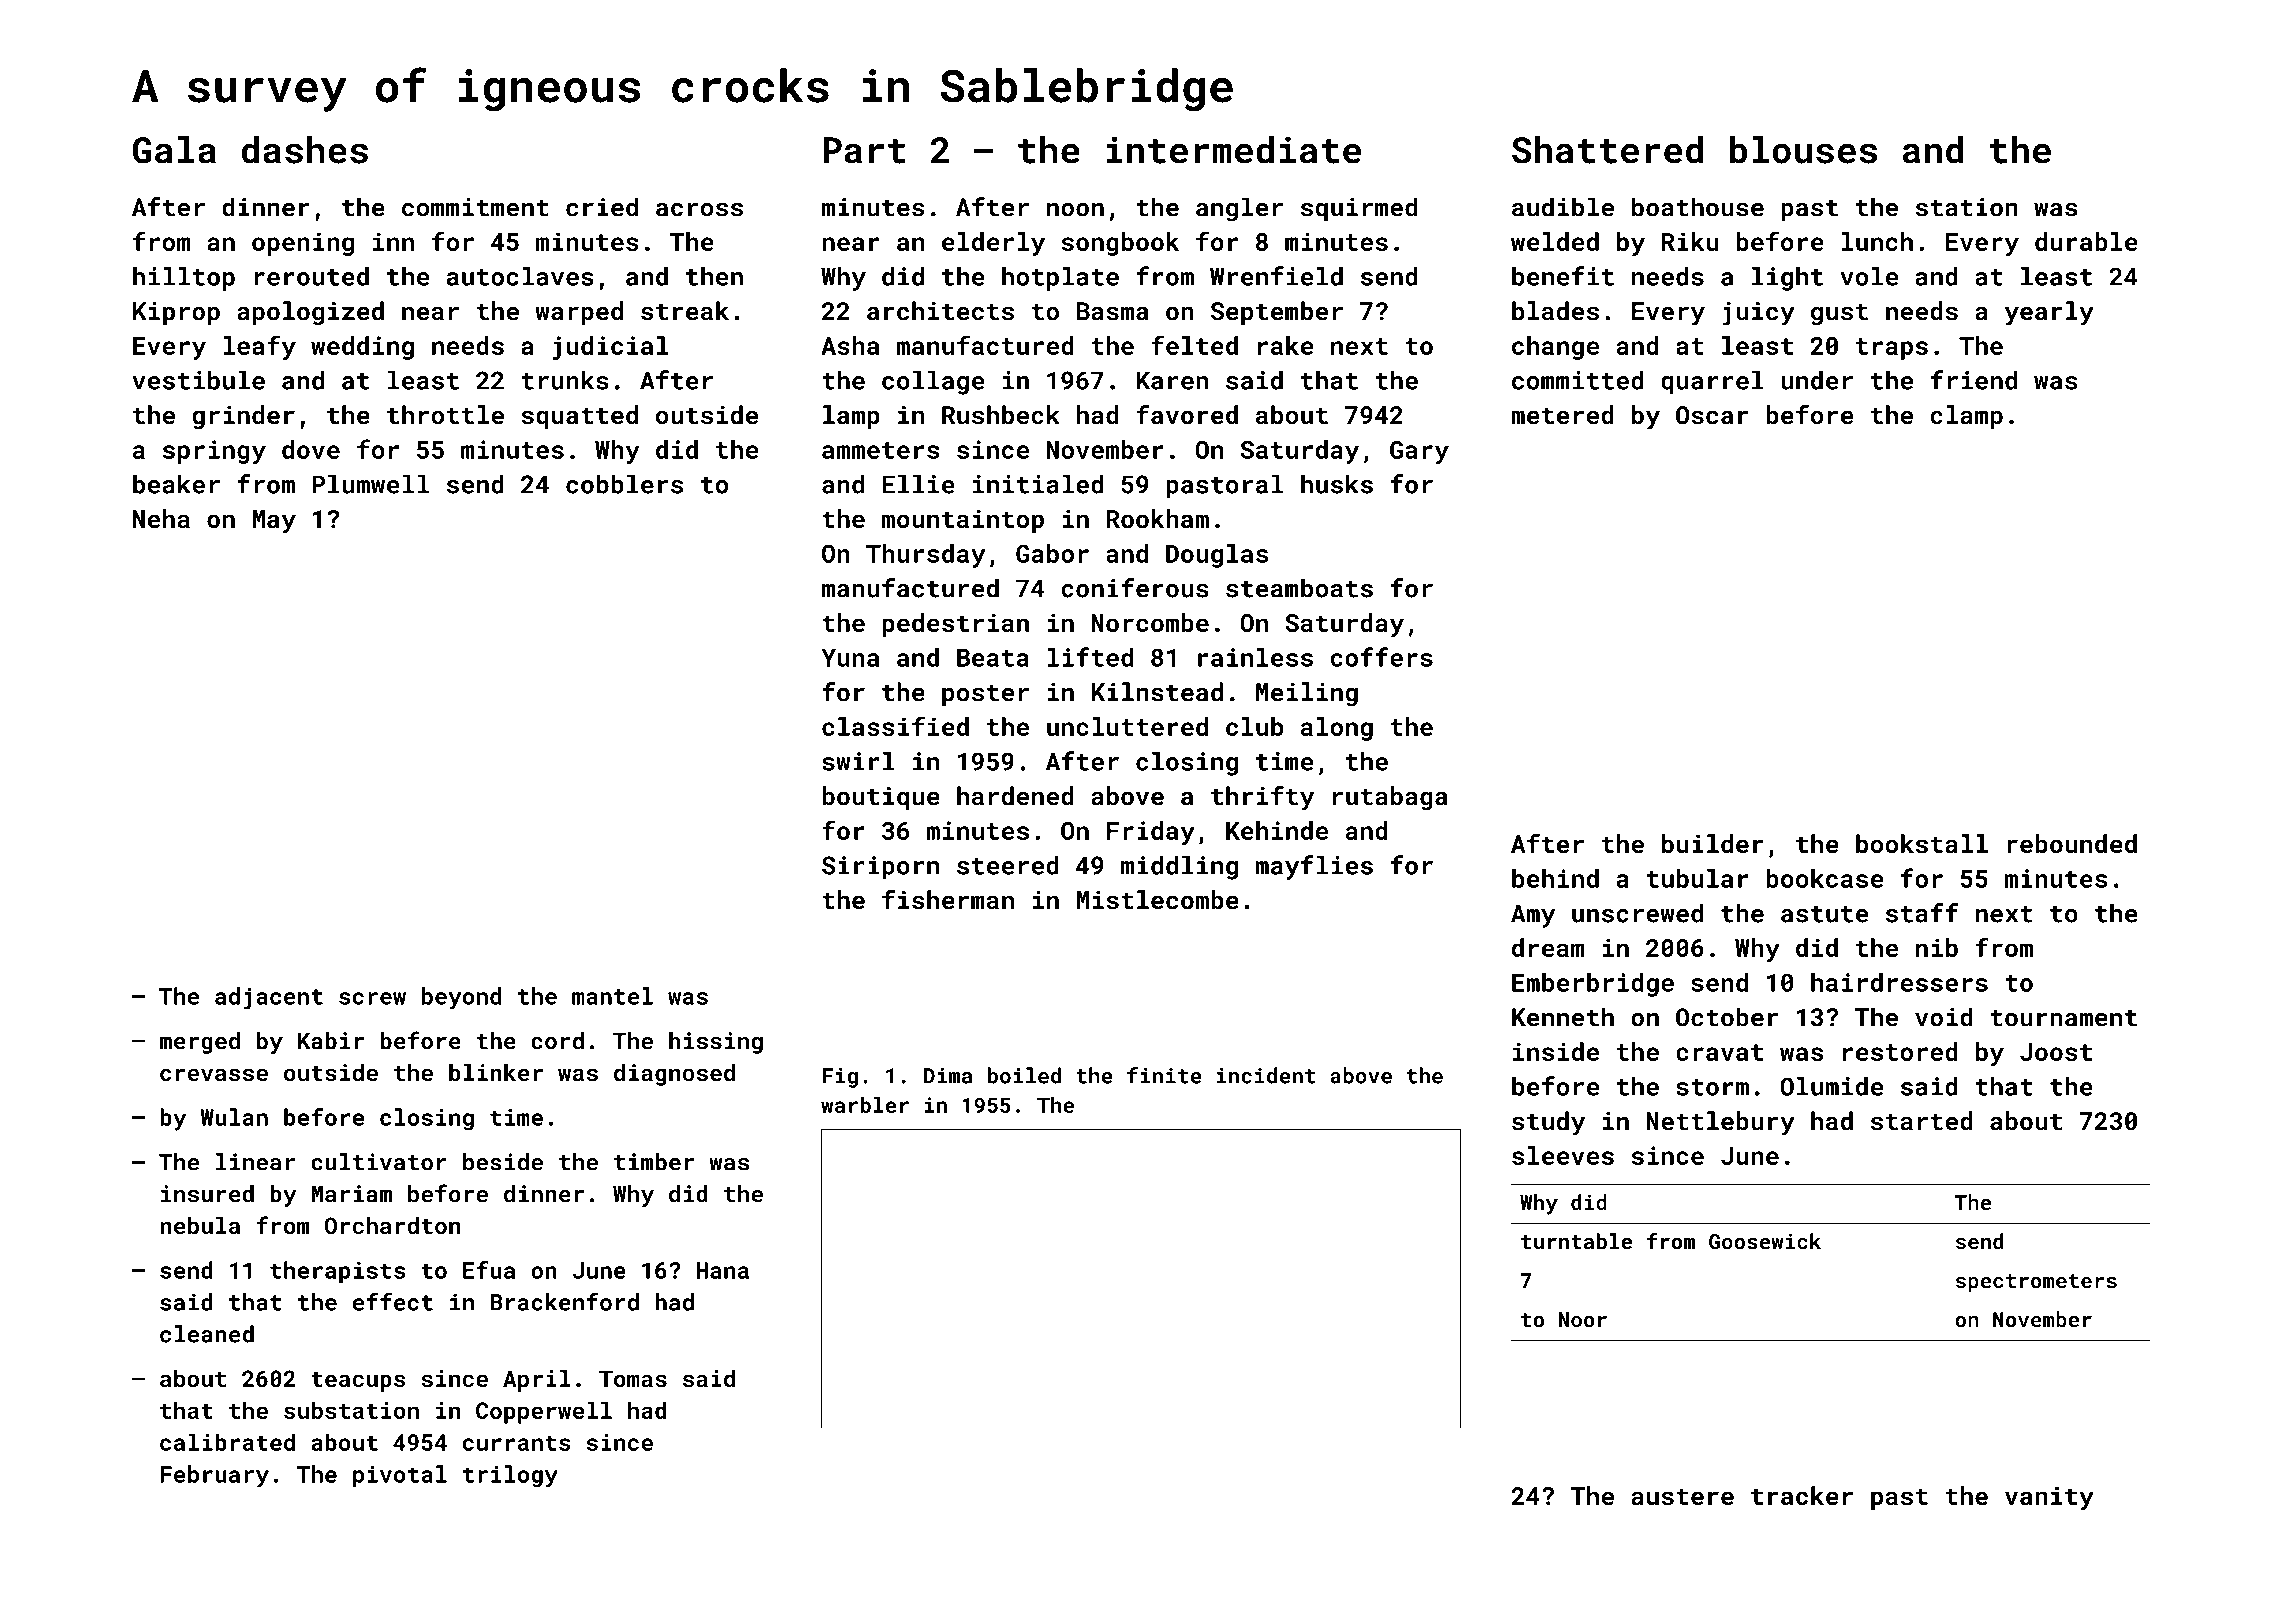  I want to click on opening, so click(303, 244).
